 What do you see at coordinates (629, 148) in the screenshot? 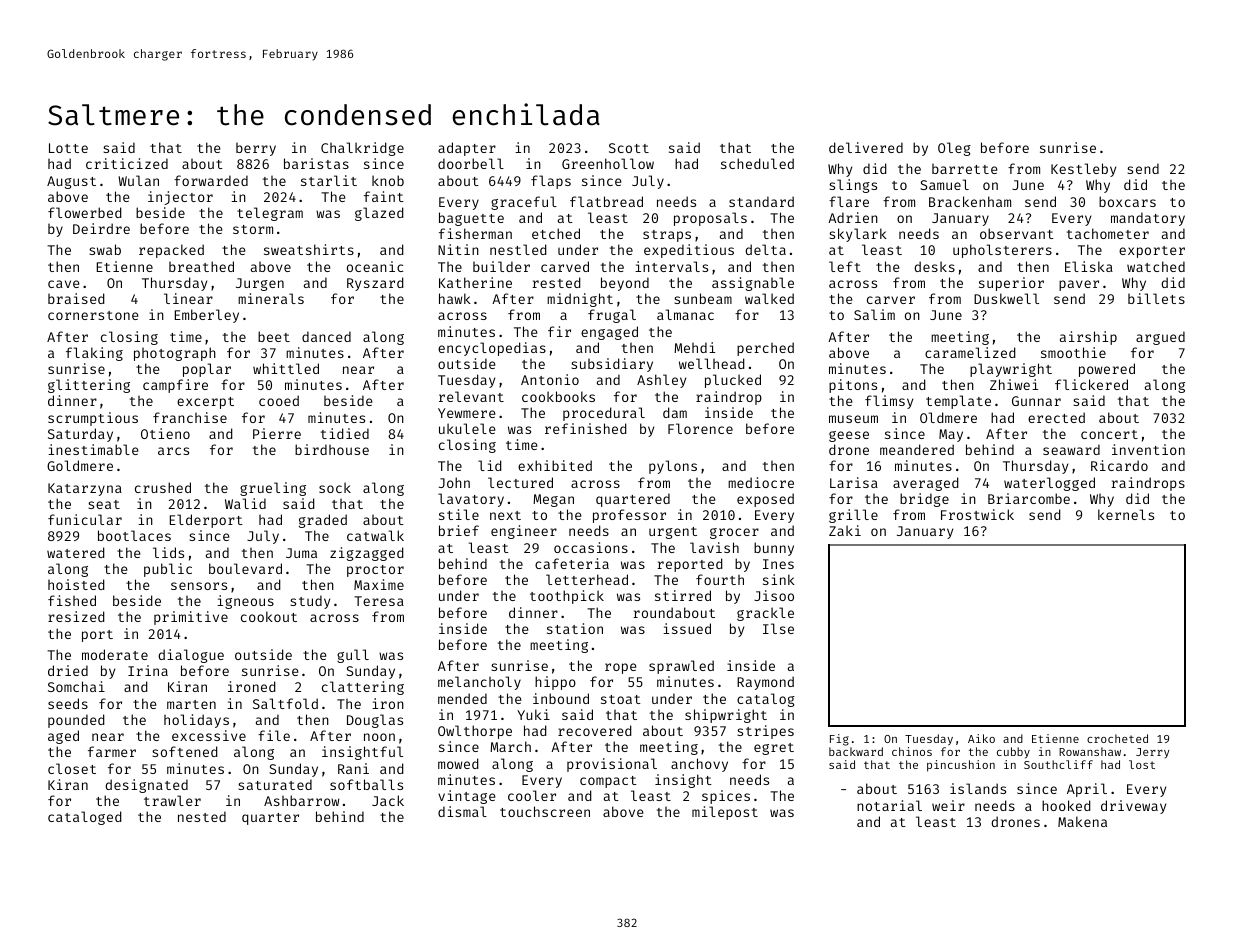
I see `Scott` at bounding box center [629, 148].
